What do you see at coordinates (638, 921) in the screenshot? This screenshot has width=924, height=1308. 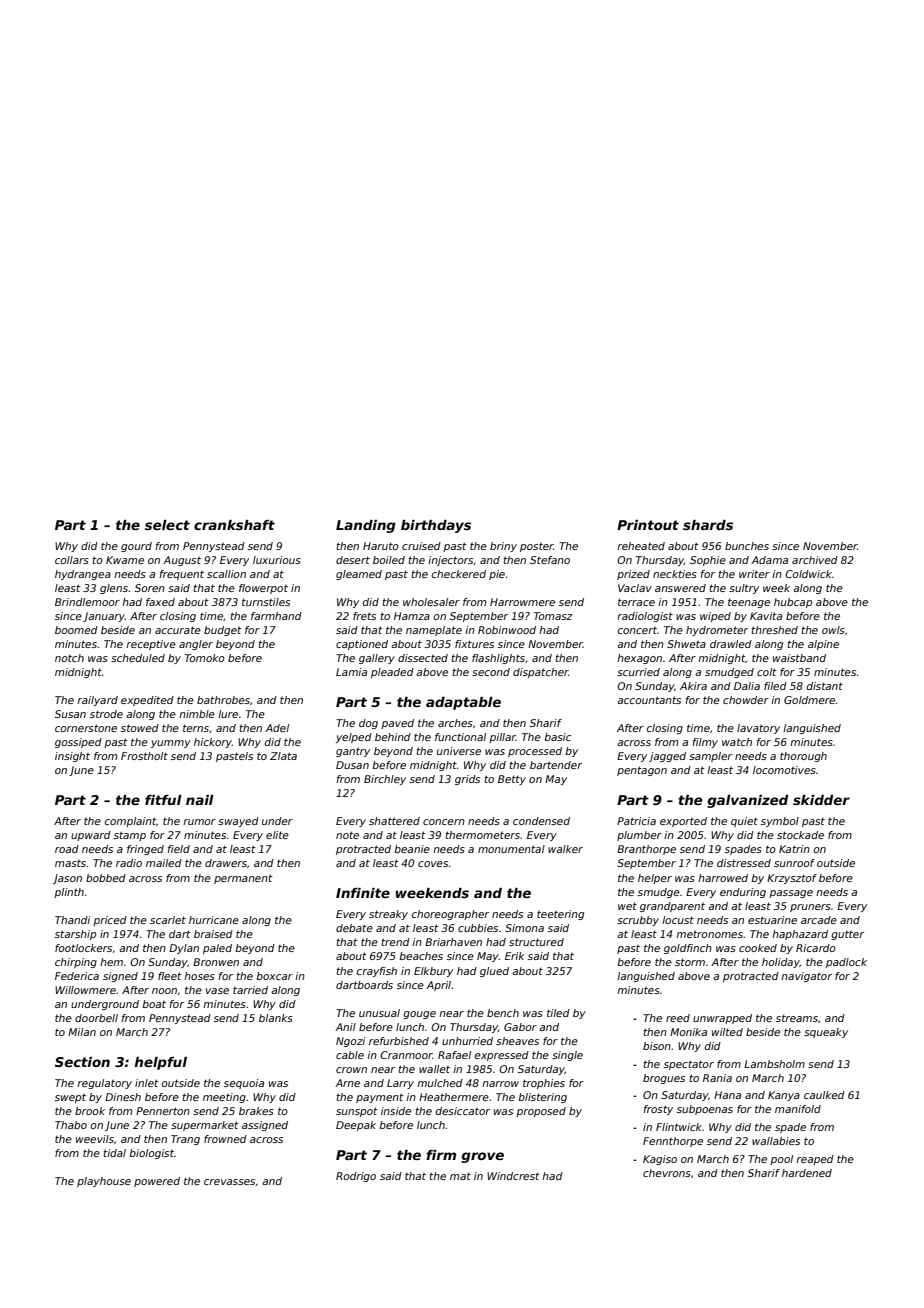 I see `scrubby` at bounding box center [638, 921].
